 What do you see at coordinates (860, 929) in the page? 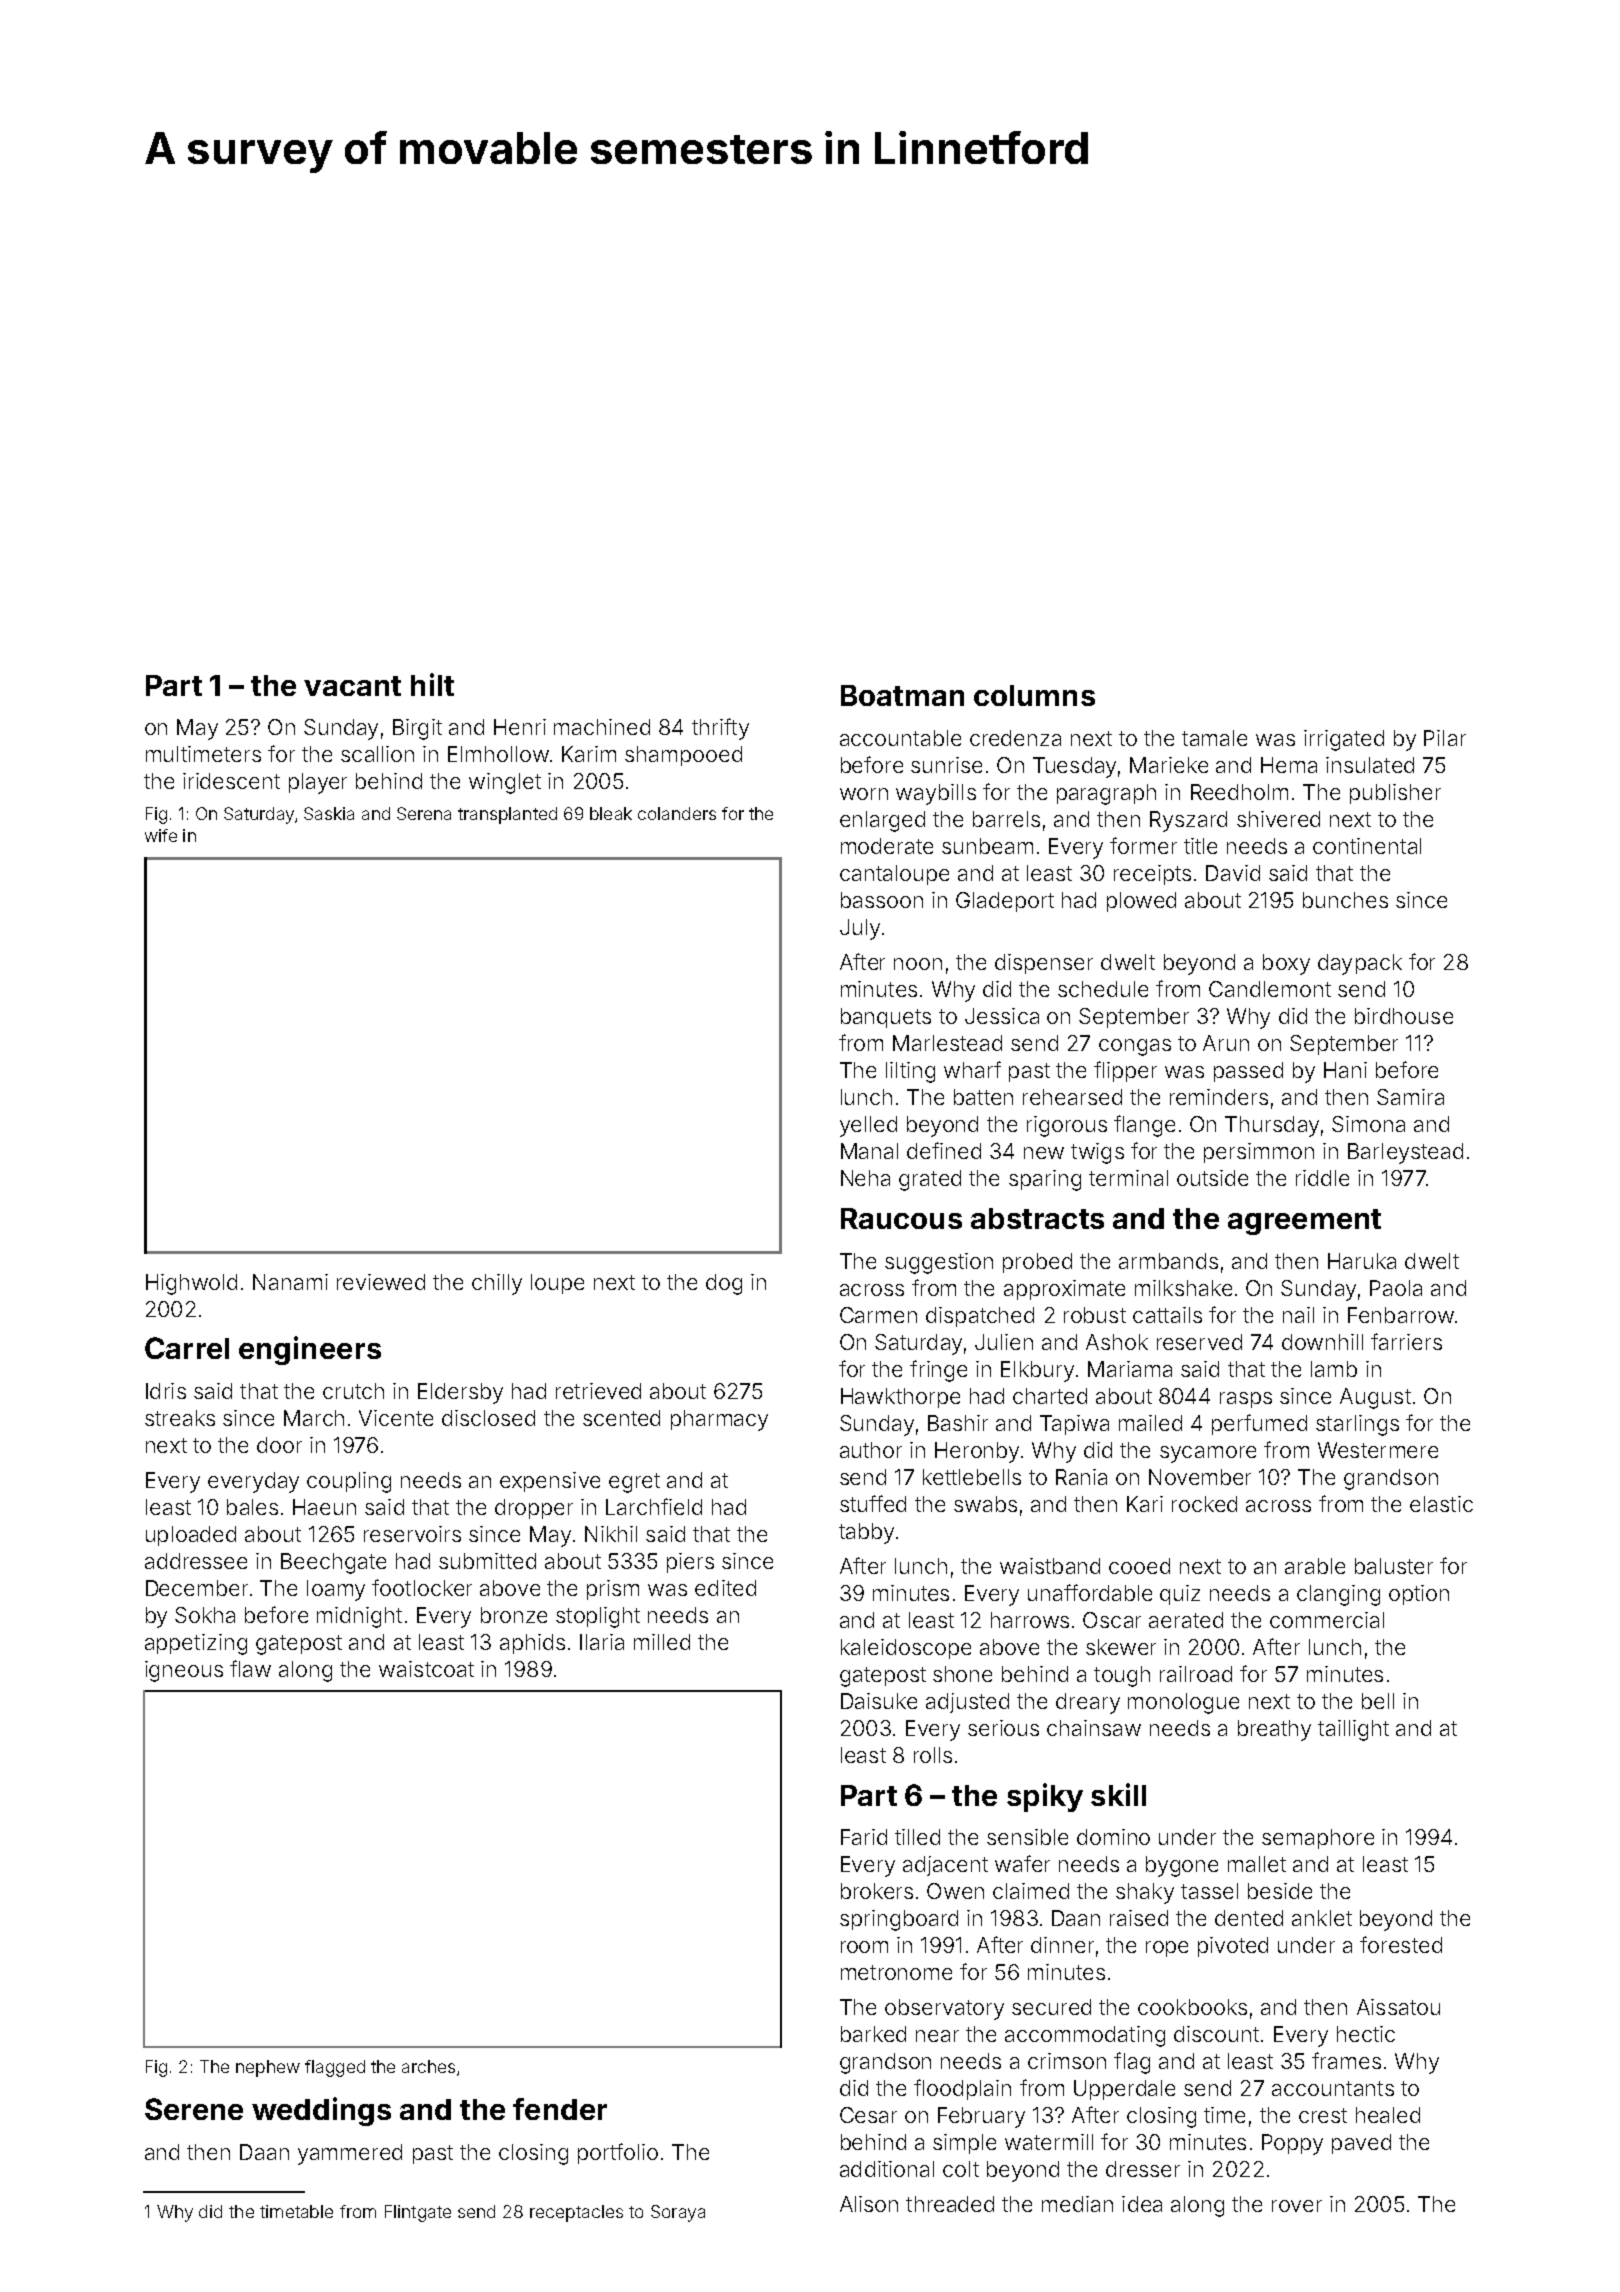
I see `July` at bounding box center [860, 929].
